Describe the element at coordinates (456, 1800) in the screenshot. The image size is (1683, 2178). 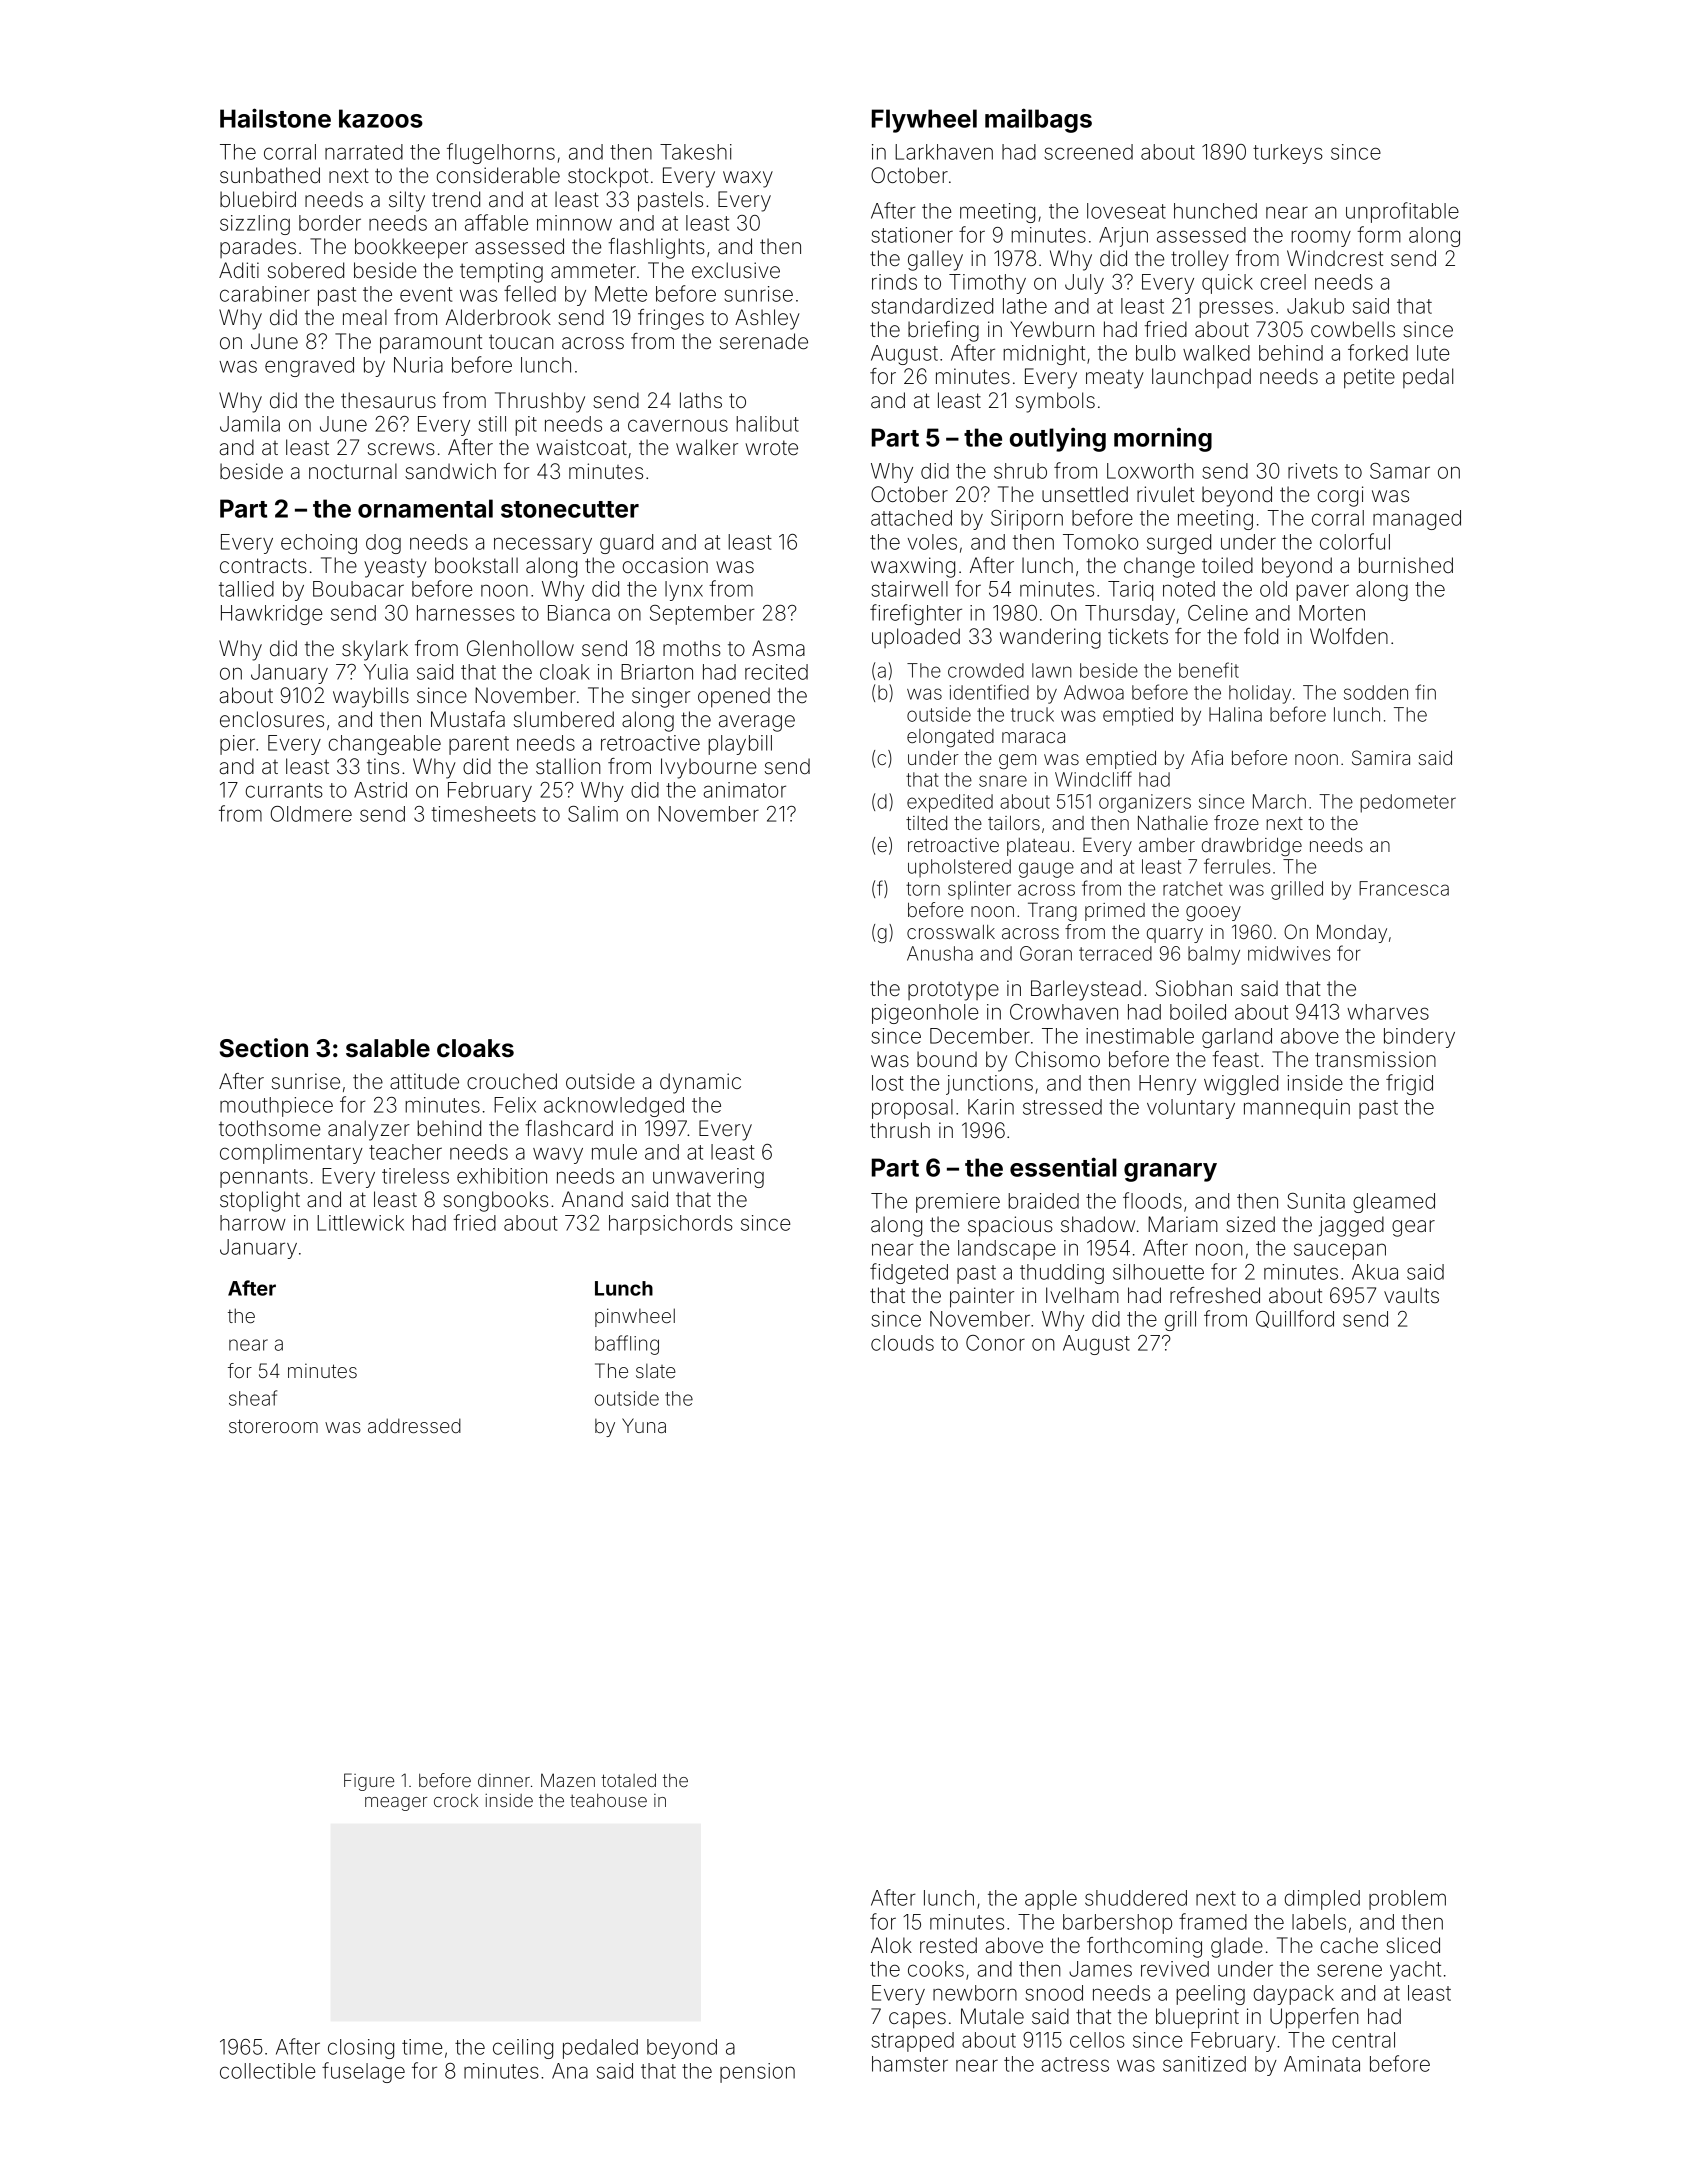
I see `crock` at that location.
